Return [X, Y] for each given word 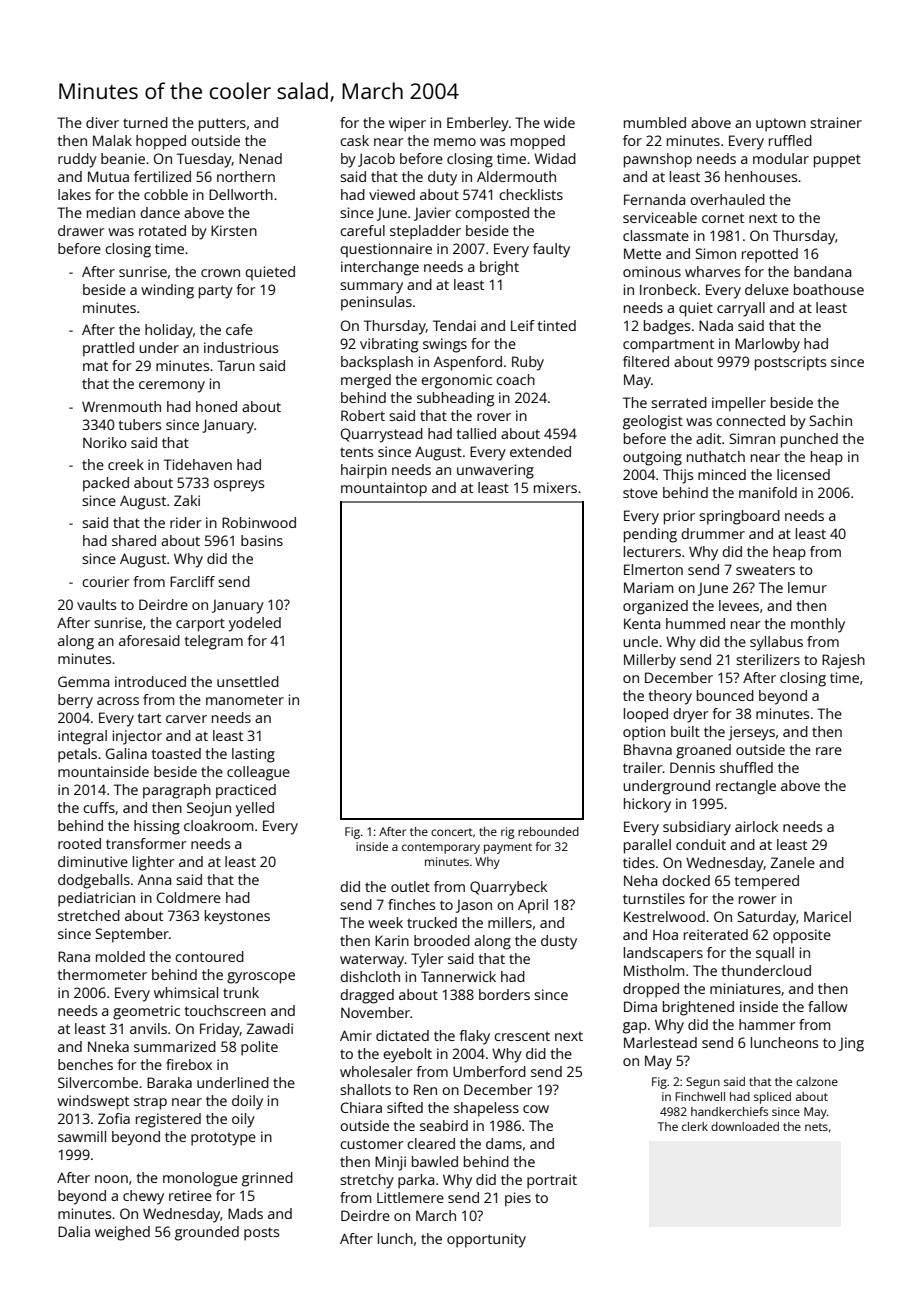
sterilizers [768, 659]
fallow [827, 1006]
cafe [239, 329]
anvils [148, 1028]
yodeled [255, 624]
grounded [207, 1233]
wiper [407, 124]
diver [102, 122]
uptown [781, 125]
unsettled [248, 681]
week [385, 922]
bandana [822, 271]
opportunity [486, 1240]
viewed [392, 194]
